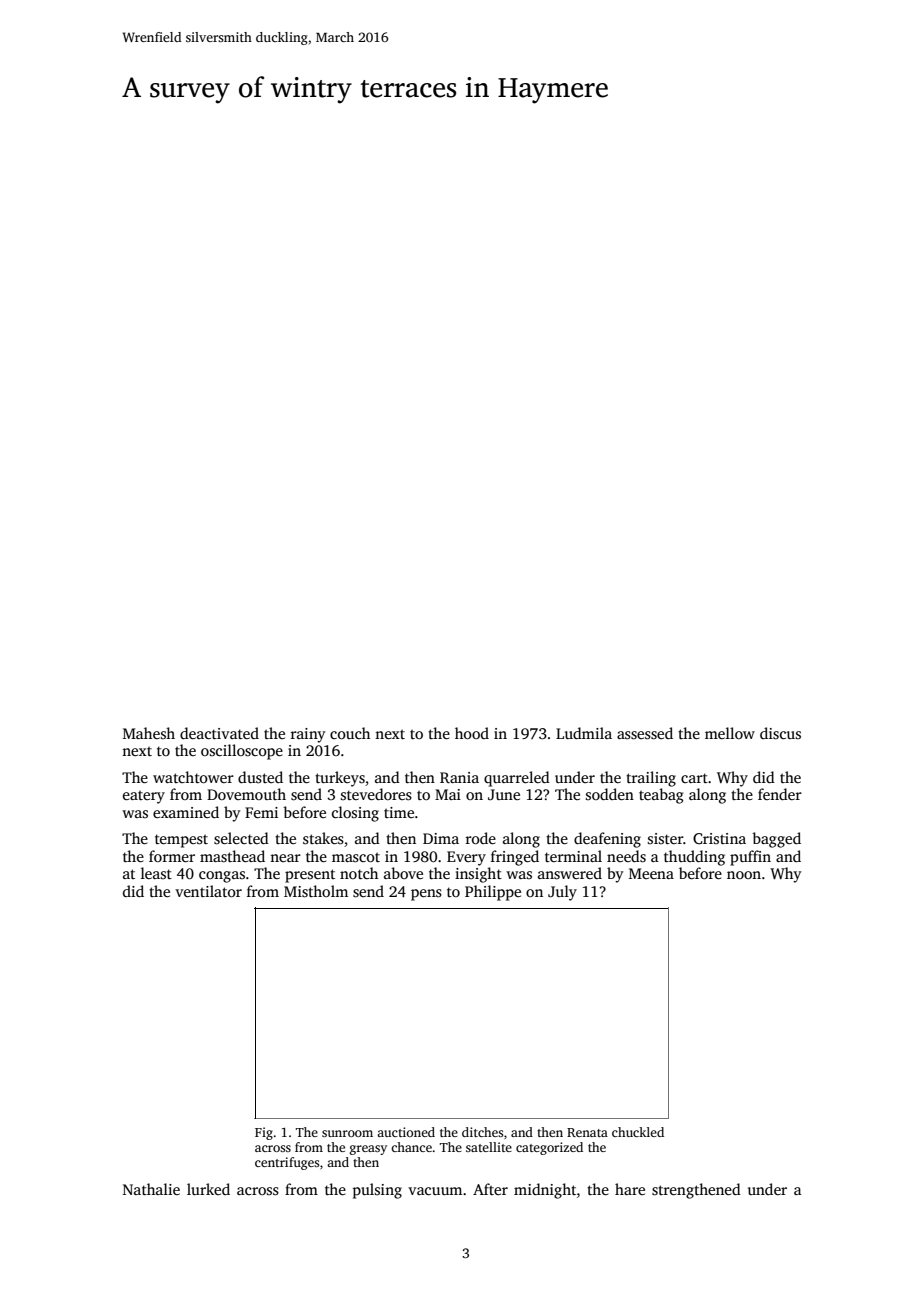 The height and width of the page is (1308, 924). What do you see at coordinates (481, 838) in the page?
I see `rode` at bounding box center [481, 838].
